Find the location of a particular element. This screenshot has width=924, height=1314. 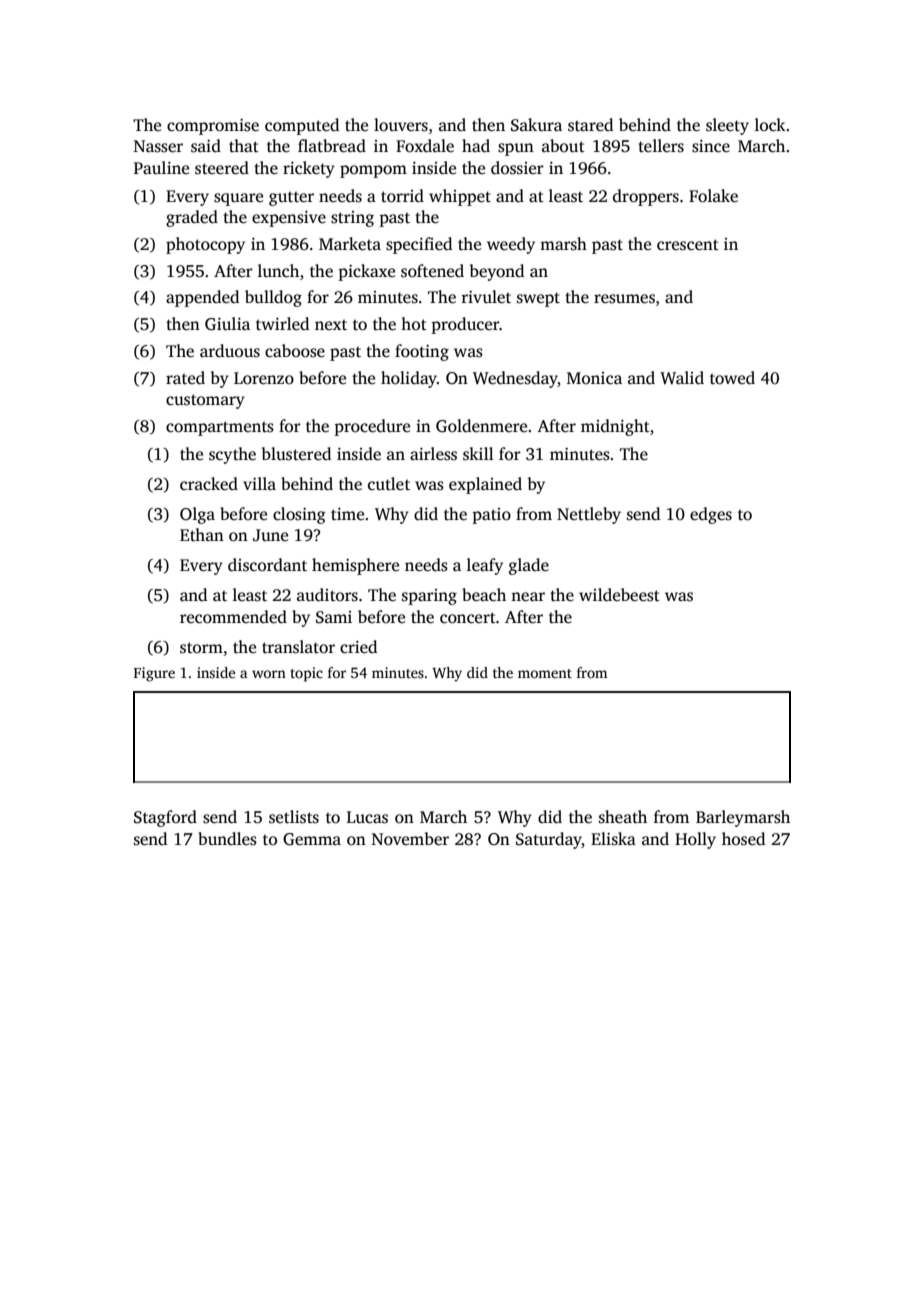

Nettleby is located at coordinates (589, 515).
